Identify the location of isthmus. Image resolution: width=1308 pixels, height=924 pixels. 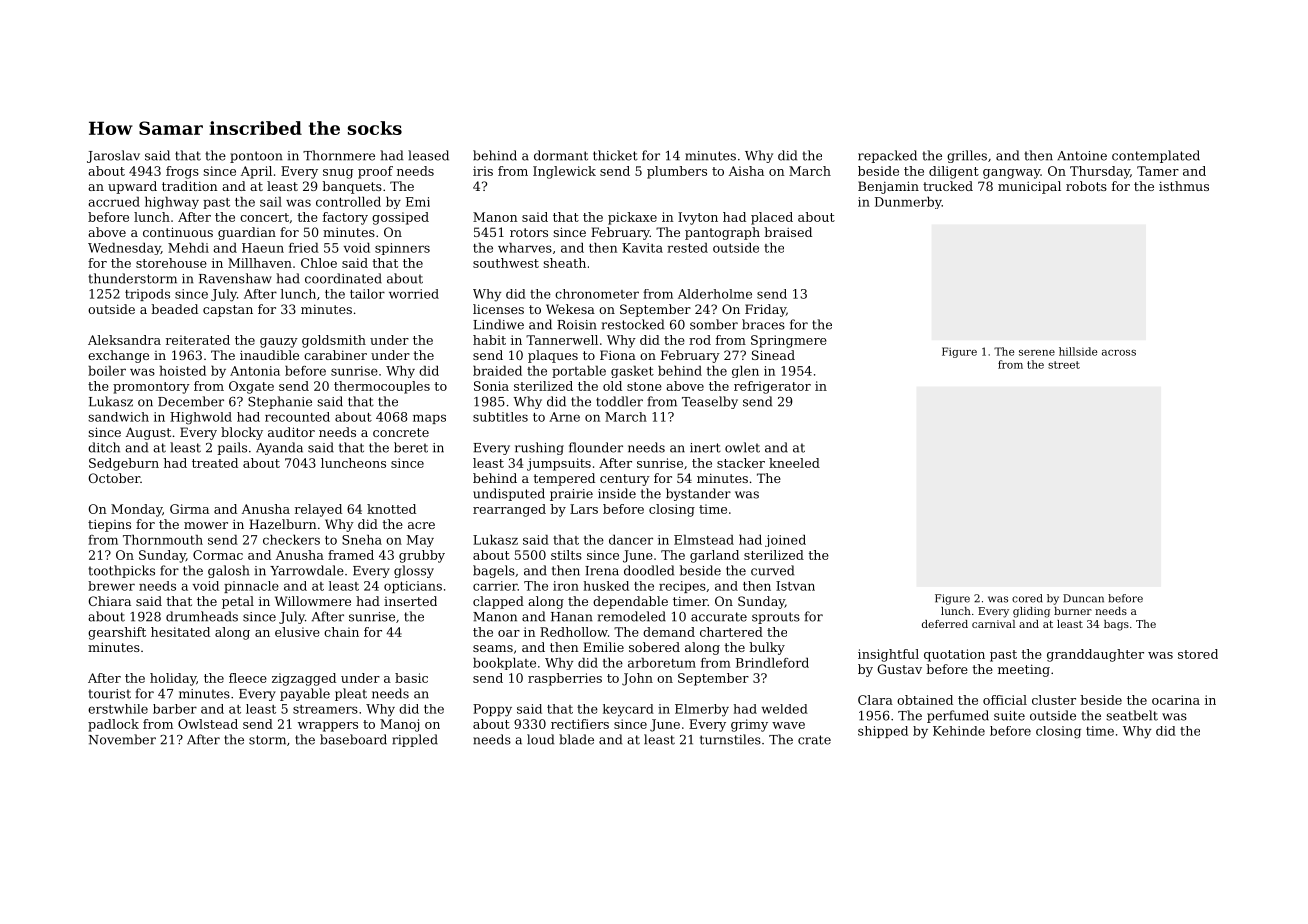
(1184, 186).
